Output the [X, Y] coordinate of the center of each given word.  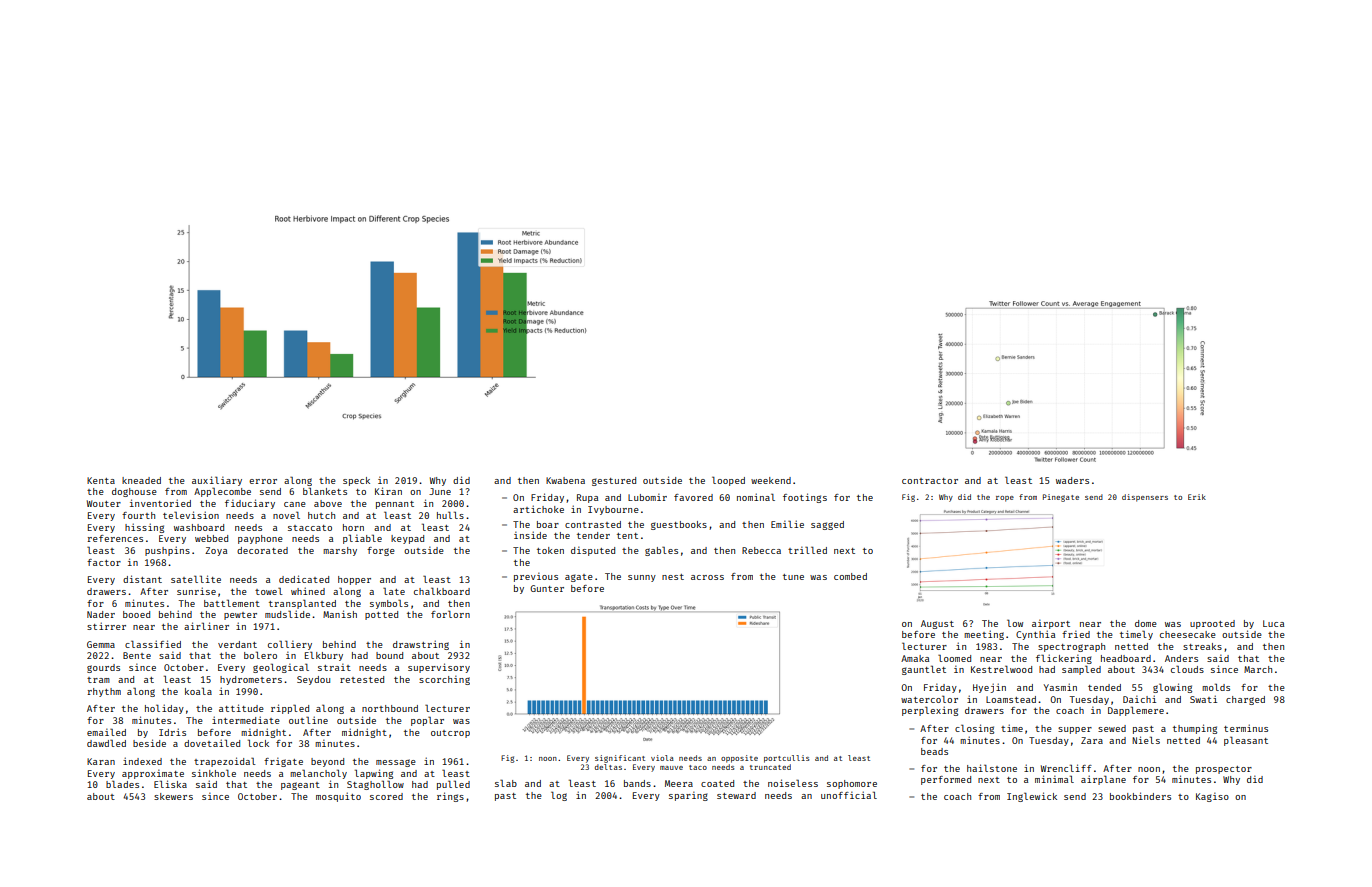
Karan [101, 761]
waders [1072, 480]
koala [198, 691]
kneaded [141, 480]
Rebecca [761, 550]
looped [728, 481]
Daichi [1139, 699]
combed [850, 576]
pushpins [167, 551]
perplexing [930, 711]
